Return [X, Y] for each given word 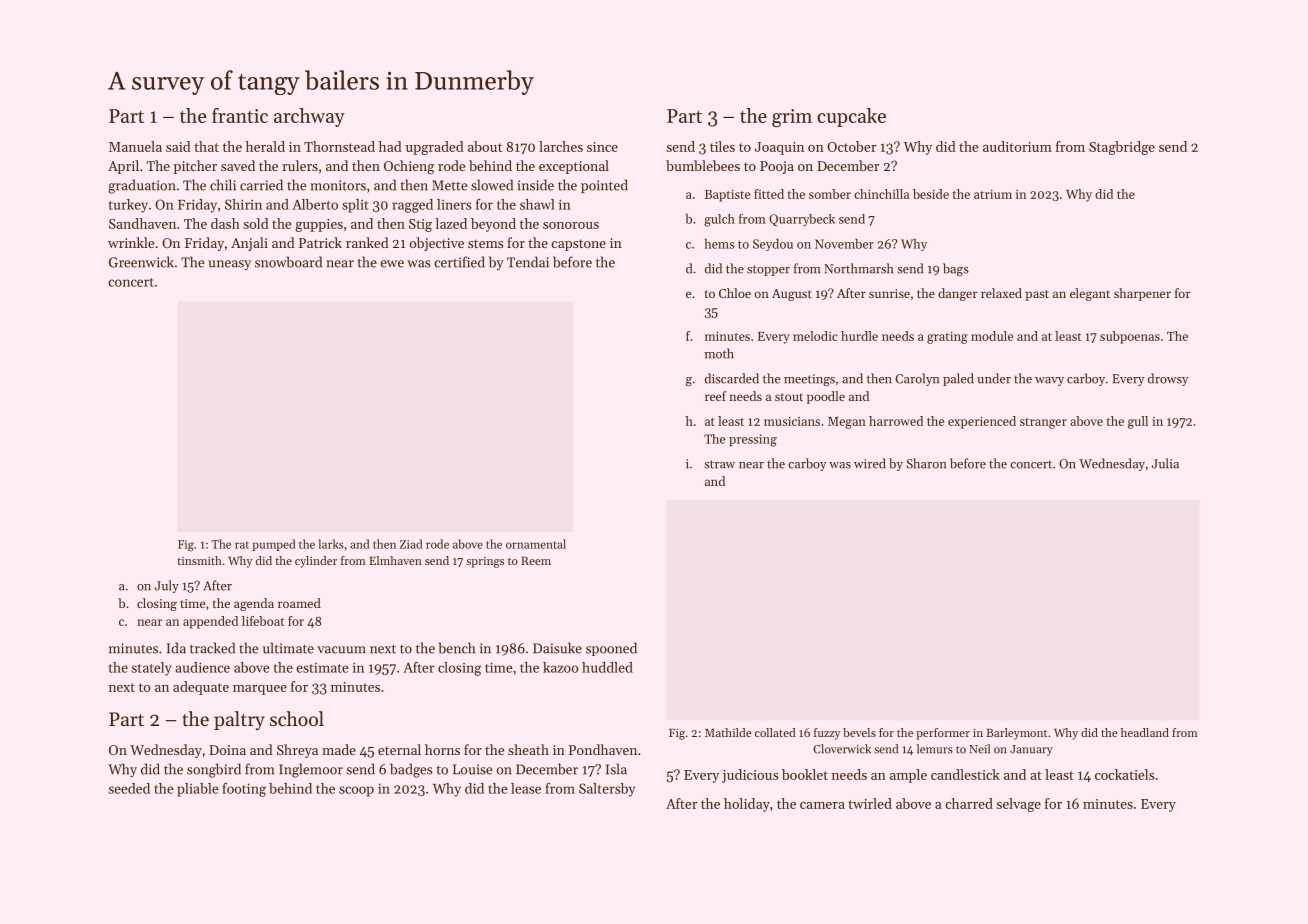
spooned [611, 649]
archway [309, 117]
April [123, 167]
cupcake [851, 117]
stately [152, 669]
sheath [528, 749]
